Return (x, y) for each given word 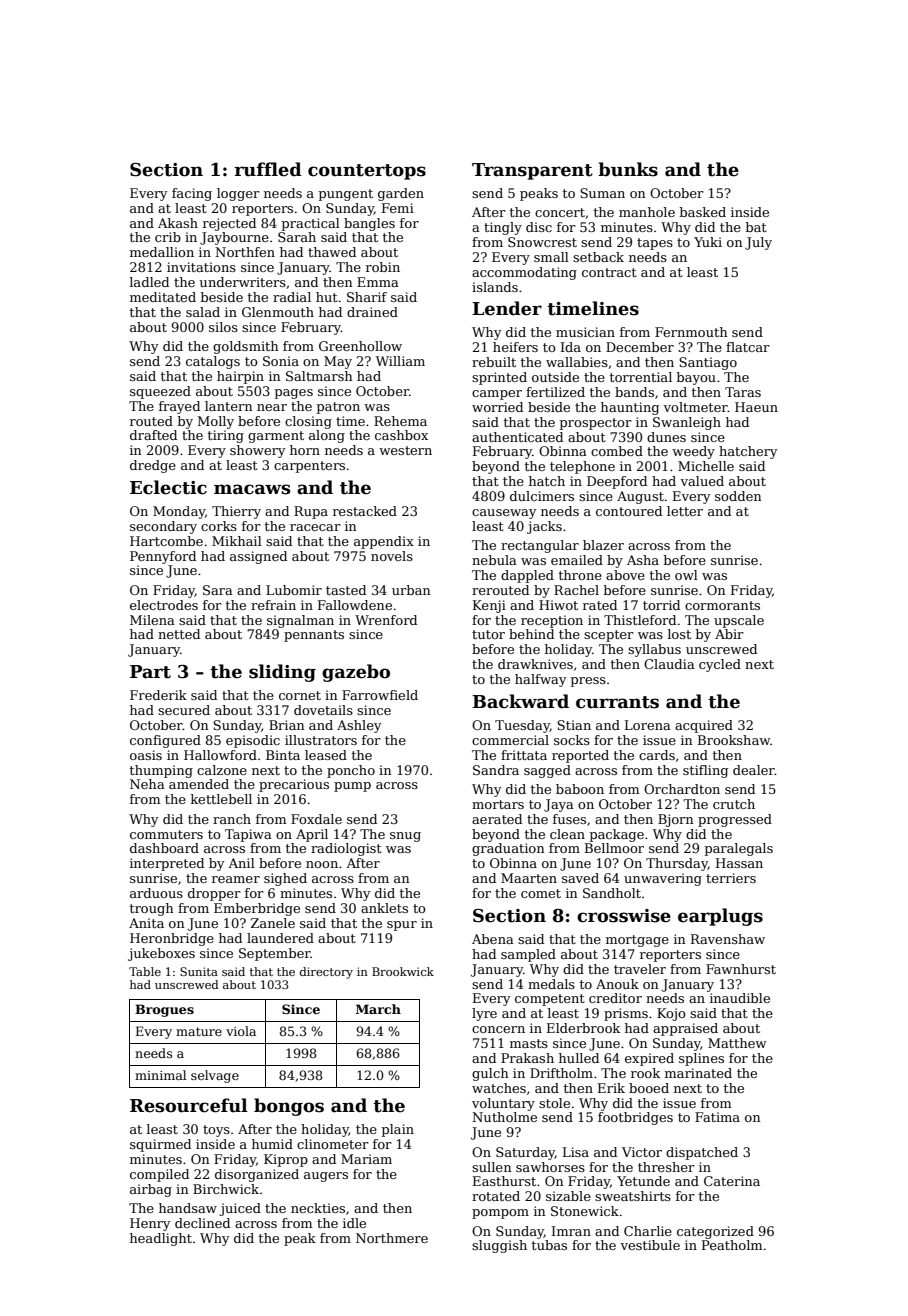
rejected (229, 224)
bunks (628, 169)
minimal (160, 1075)
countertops (367, 172)
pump (352, 787)
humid (272, 1144)
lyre (484, 1014)
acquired (704, 726)
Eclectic (168, 487)
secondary (163, 527)
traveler (640, 969)
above (625, 575)
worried (497, 407)
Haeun (756, 407)
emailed (577, 560)
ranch (232, 819)
